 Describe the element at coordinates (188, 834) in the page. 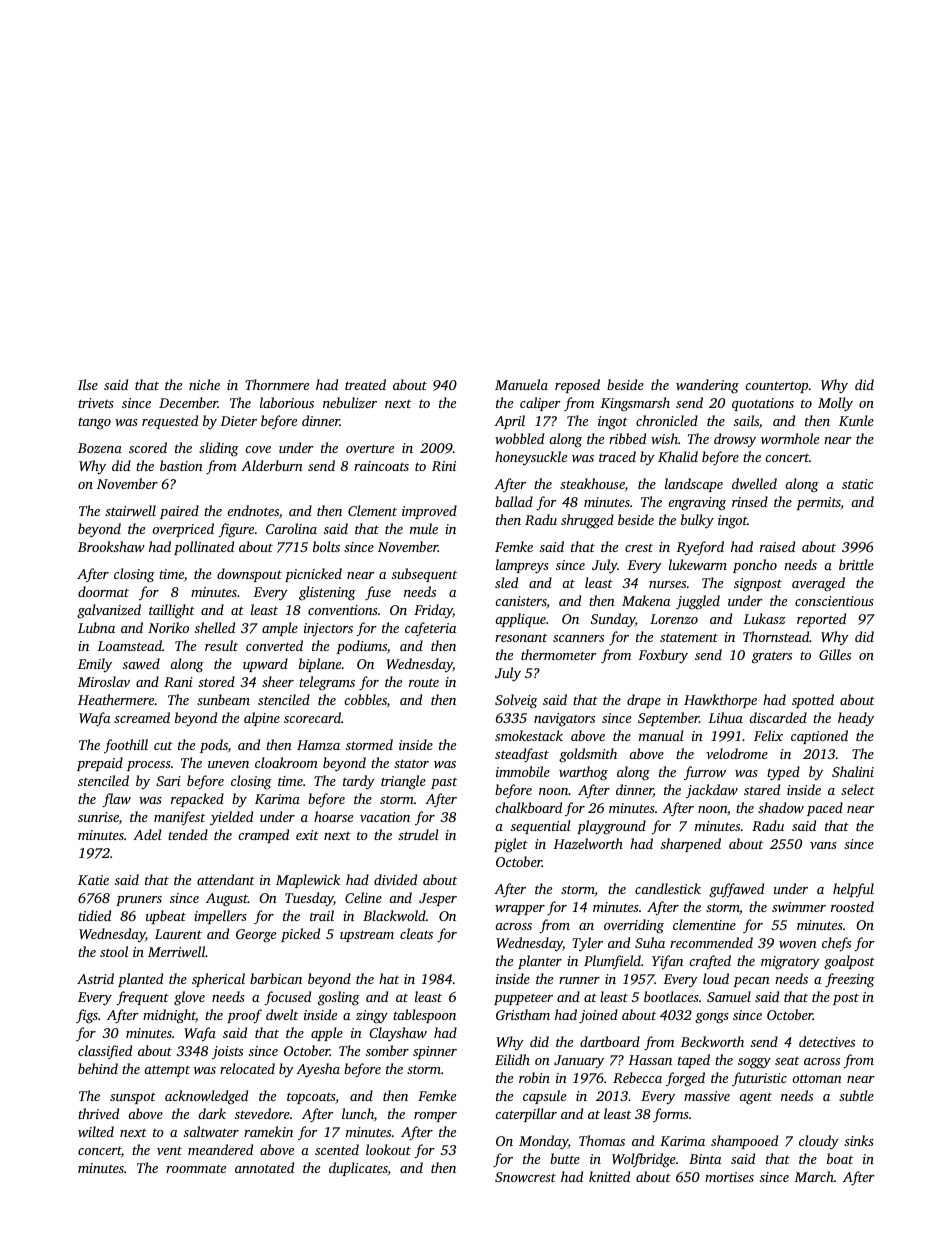

I see `tended` at that location.
